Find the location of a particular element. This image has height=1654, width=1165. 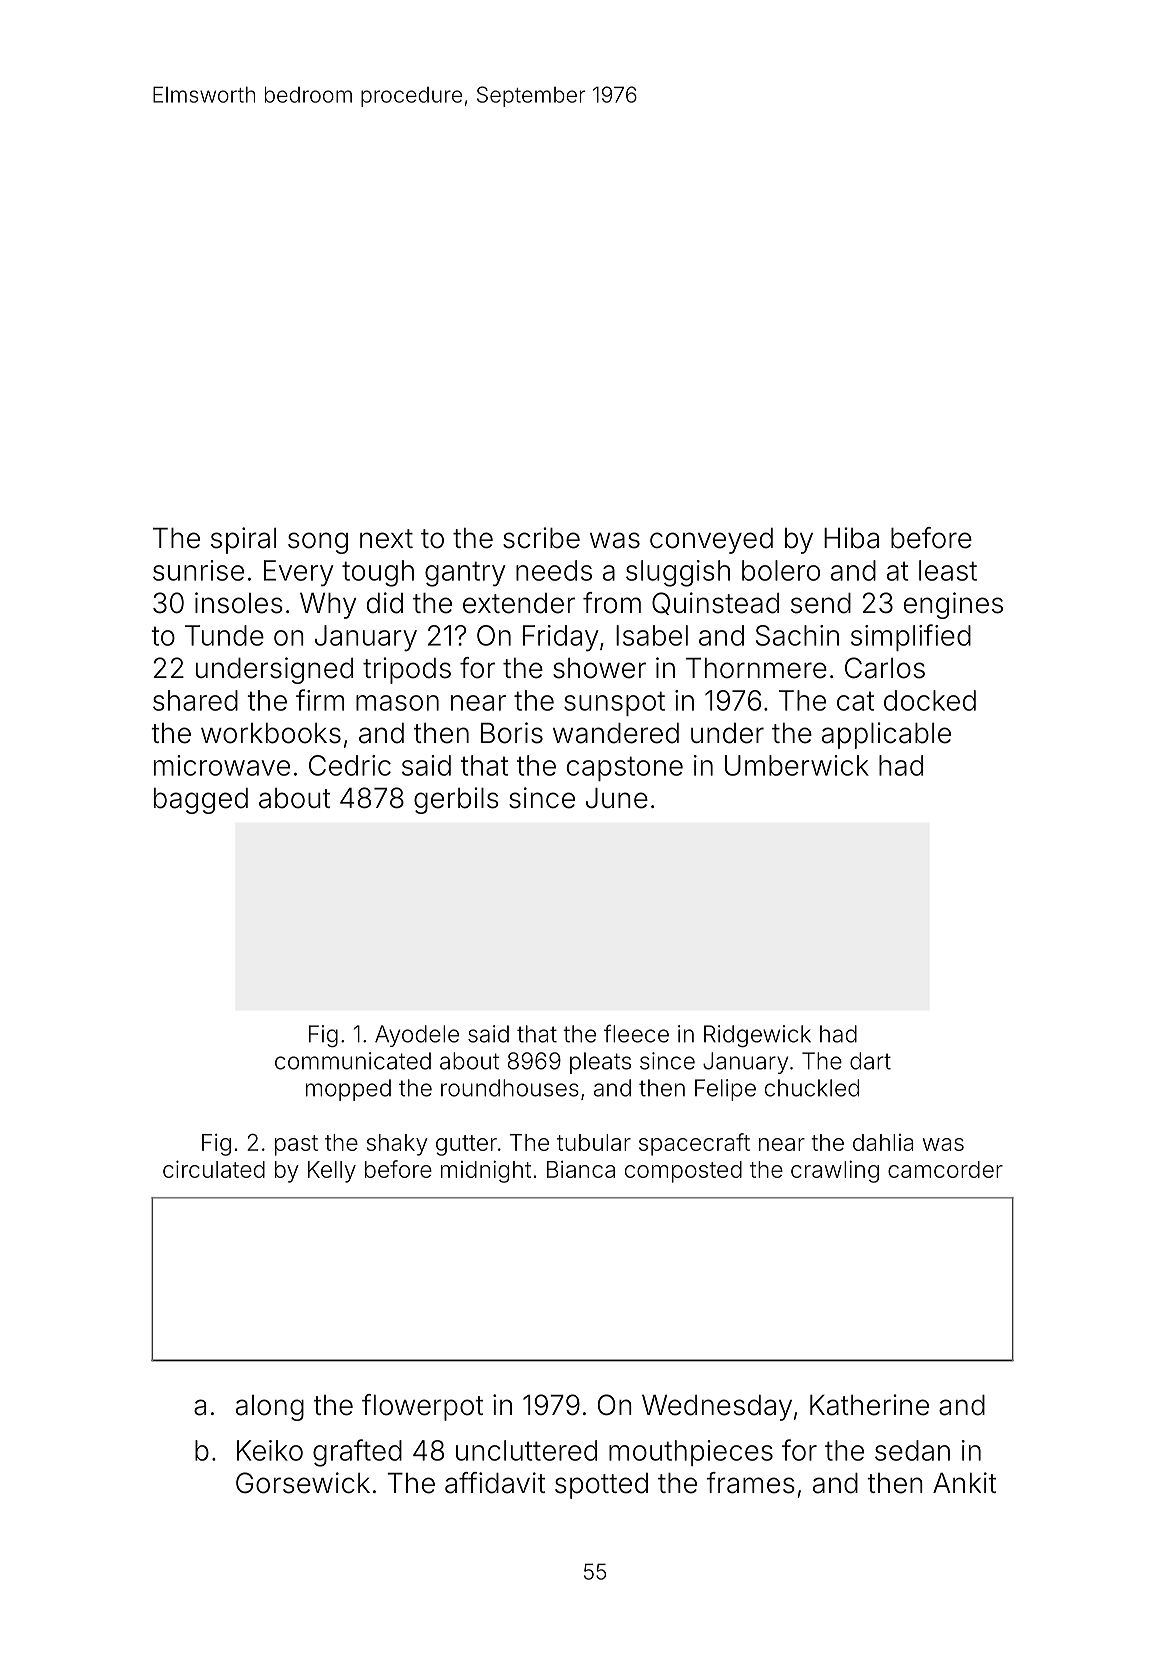

circulated is located at coordinates (214, 1169).
